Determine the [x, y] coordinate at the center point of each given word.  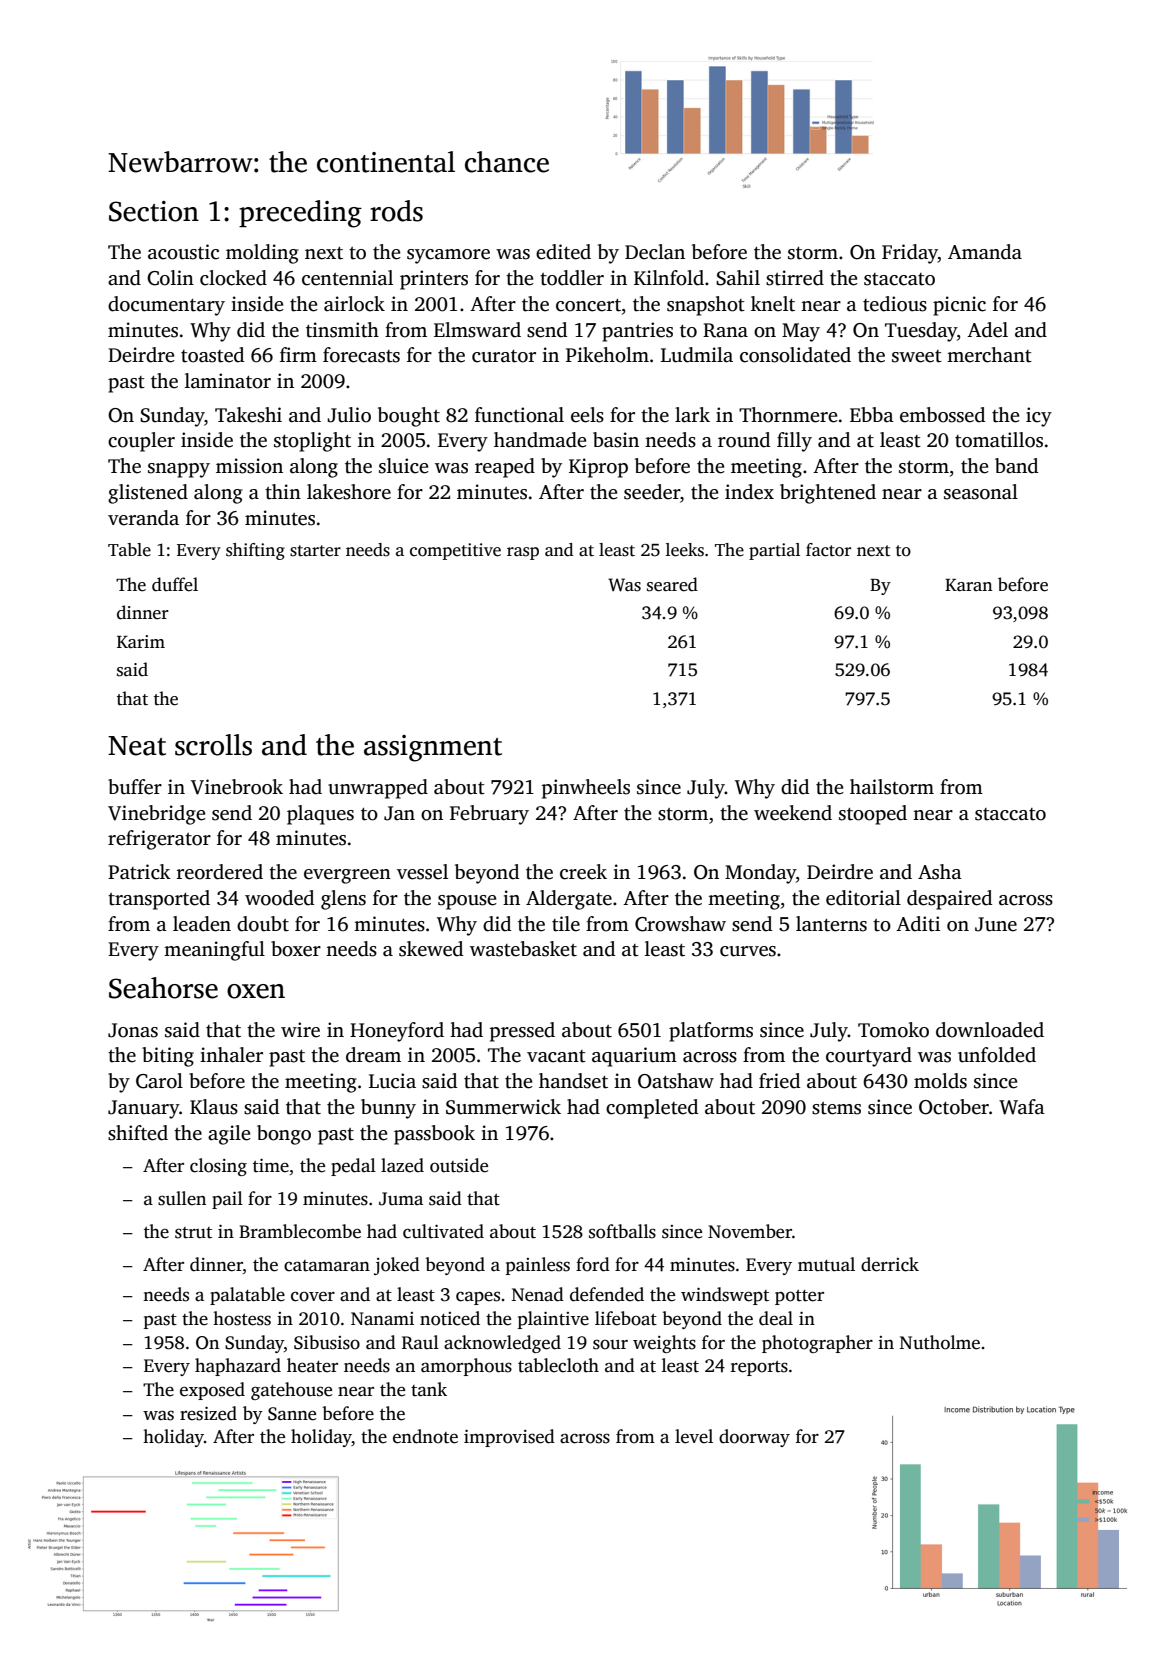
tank [429, 1389]
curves [748, 951]
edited [563, 252]
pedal [353, 1167]
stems [836, 1108]
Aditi [918, 924]
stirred [795, 278]
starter [315, 551]
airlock [354, 304]
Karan [969, 585]
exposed [212, 1391]
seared [672, 584]
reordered [220, 872]
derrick [890, 1264]
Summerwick [503, 1107]
